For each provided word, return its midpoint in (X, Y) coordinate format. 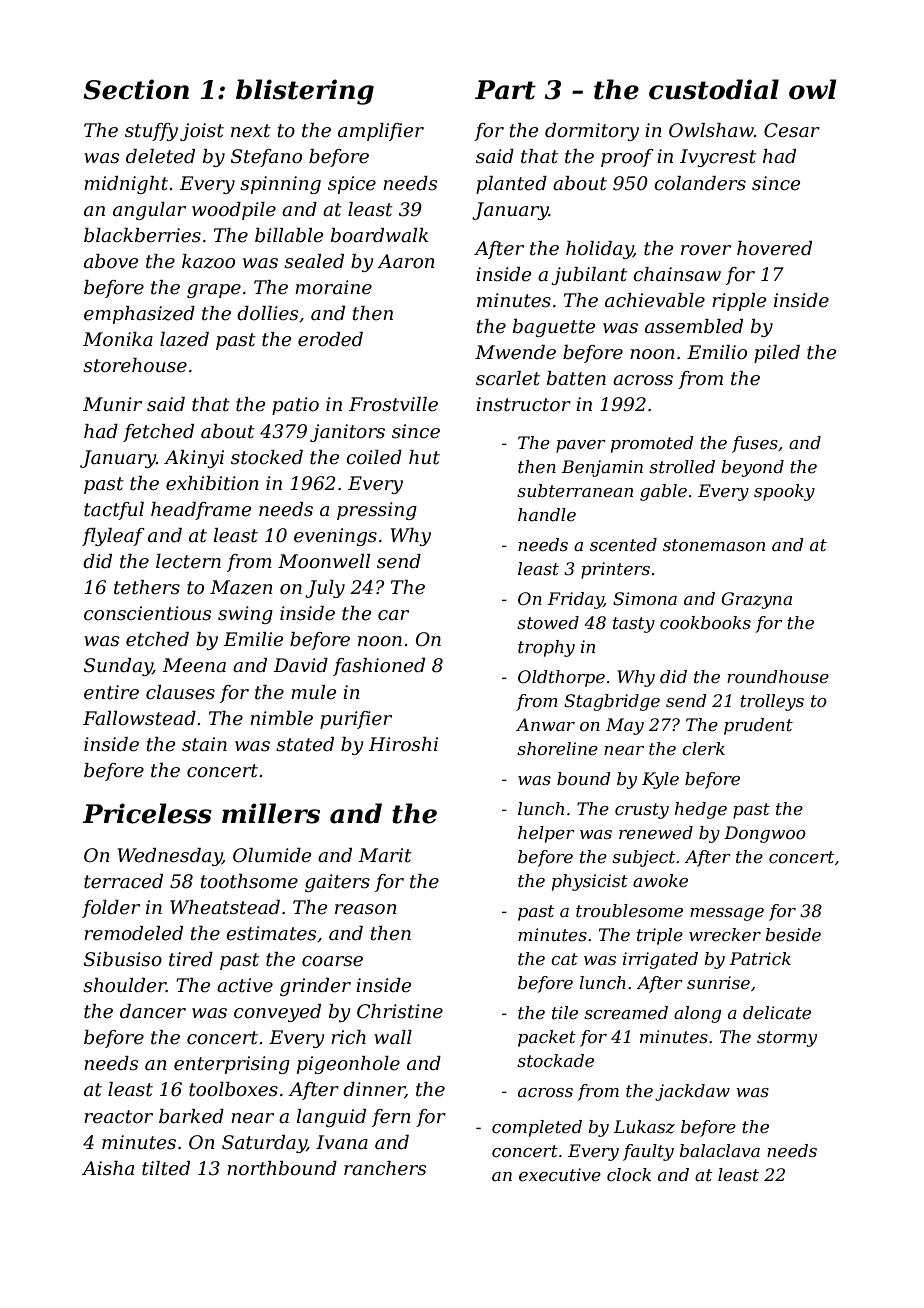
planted (511, 185)
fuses (755, 444)
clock (629, 1174)
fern (391, 1118)
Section (136, 89)
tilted (166, 1168)
